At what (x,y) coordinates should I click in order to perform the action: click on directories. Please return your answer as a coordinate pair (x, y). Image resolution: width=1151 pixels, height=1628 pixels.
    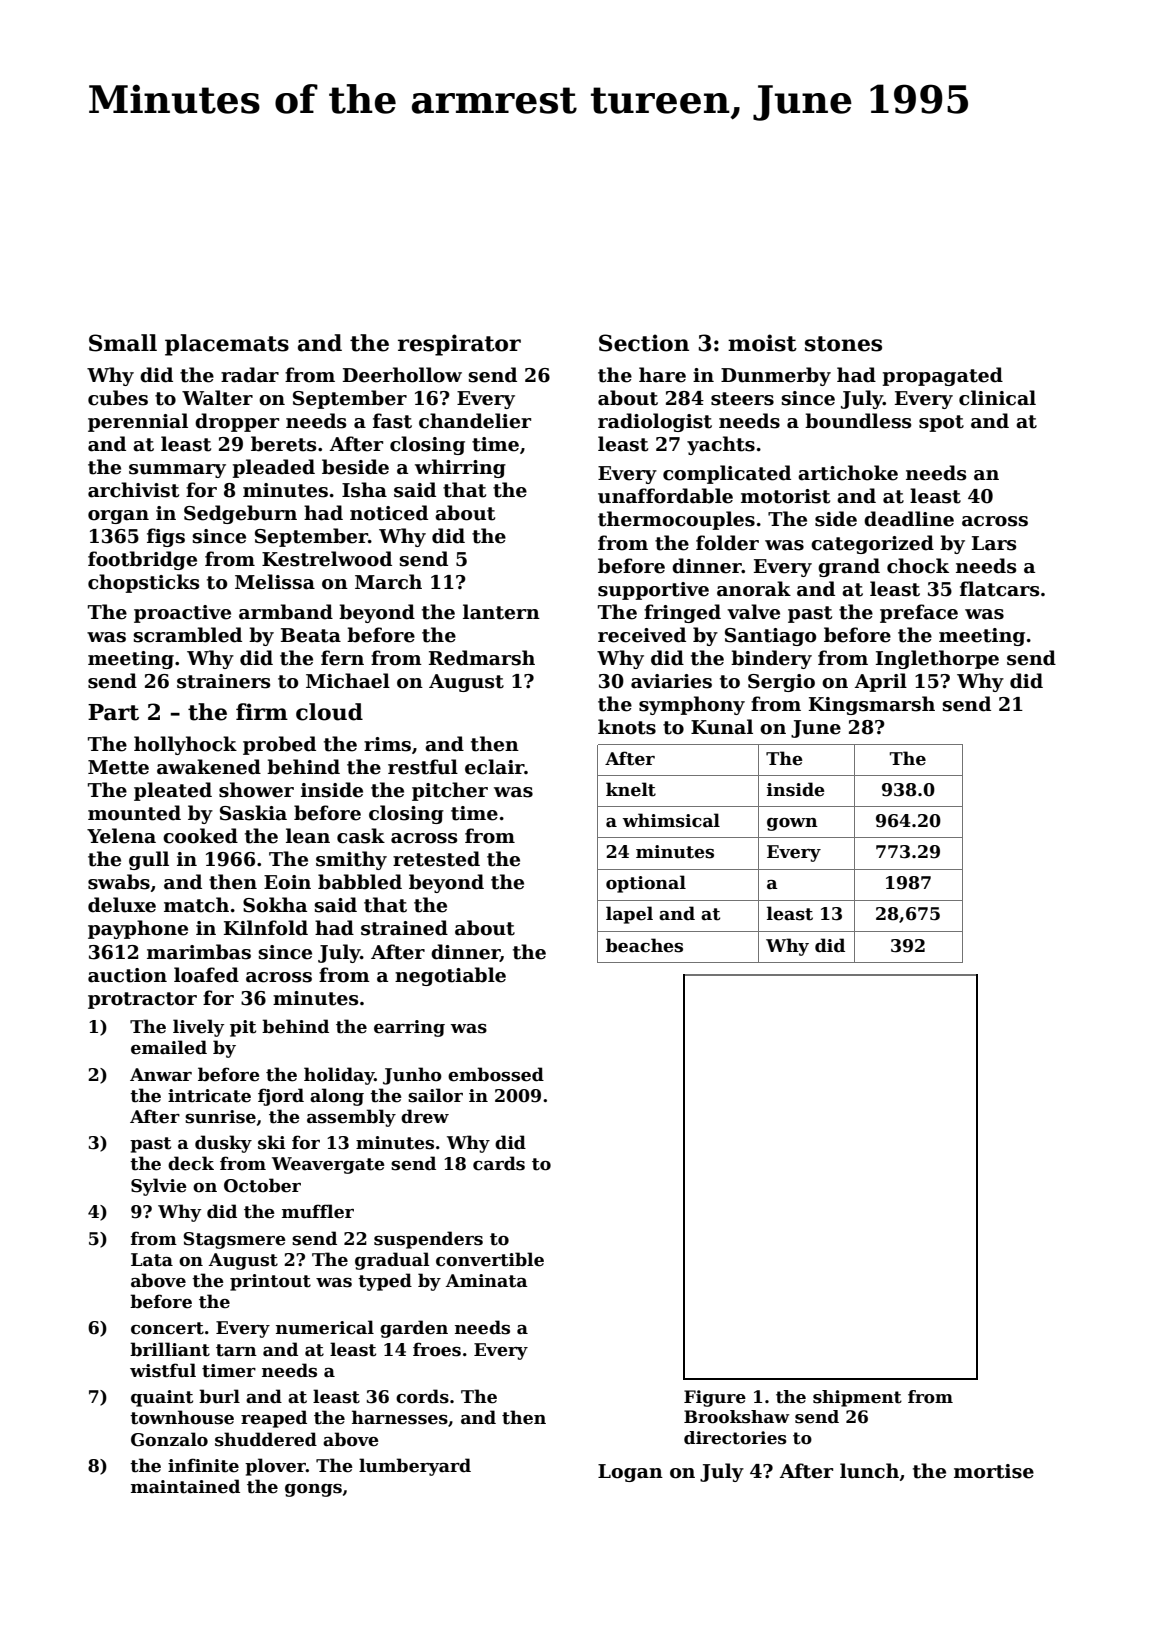
    Looking at the image, I should click on (735, 1438).
